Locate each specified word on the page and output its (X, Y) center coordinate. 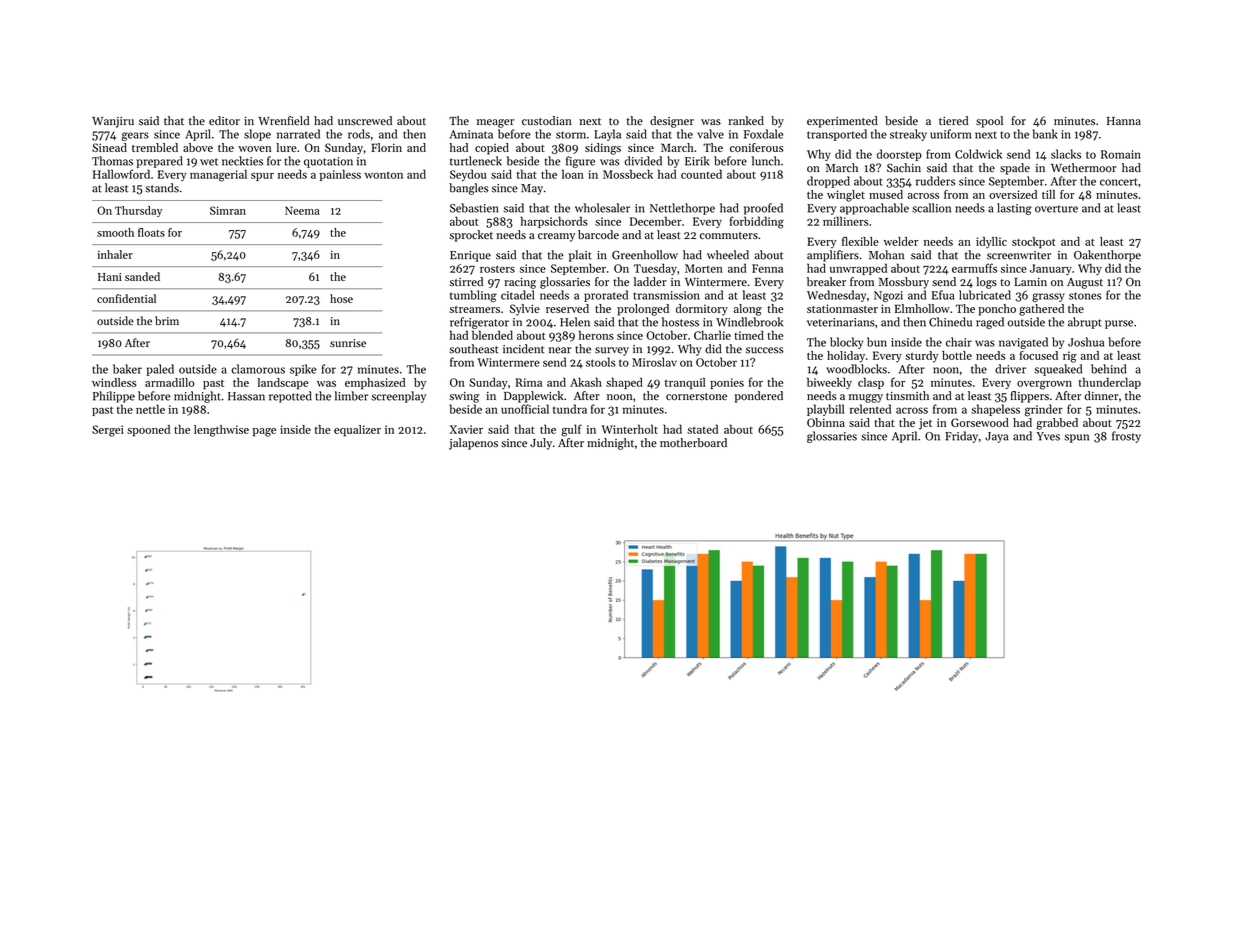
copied (492, 149)
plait (580, 256)
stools (600, 362)
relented (870, 409)
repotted (290, 397)
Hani (110, 277)
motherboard (693, 442)
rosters (497, 269)
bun (877, 342)
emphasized (375, 383)
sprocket (471, 236)
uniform (951, 134)
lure (286, 147)
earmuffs (974, 268)
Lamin (1030, 282)
